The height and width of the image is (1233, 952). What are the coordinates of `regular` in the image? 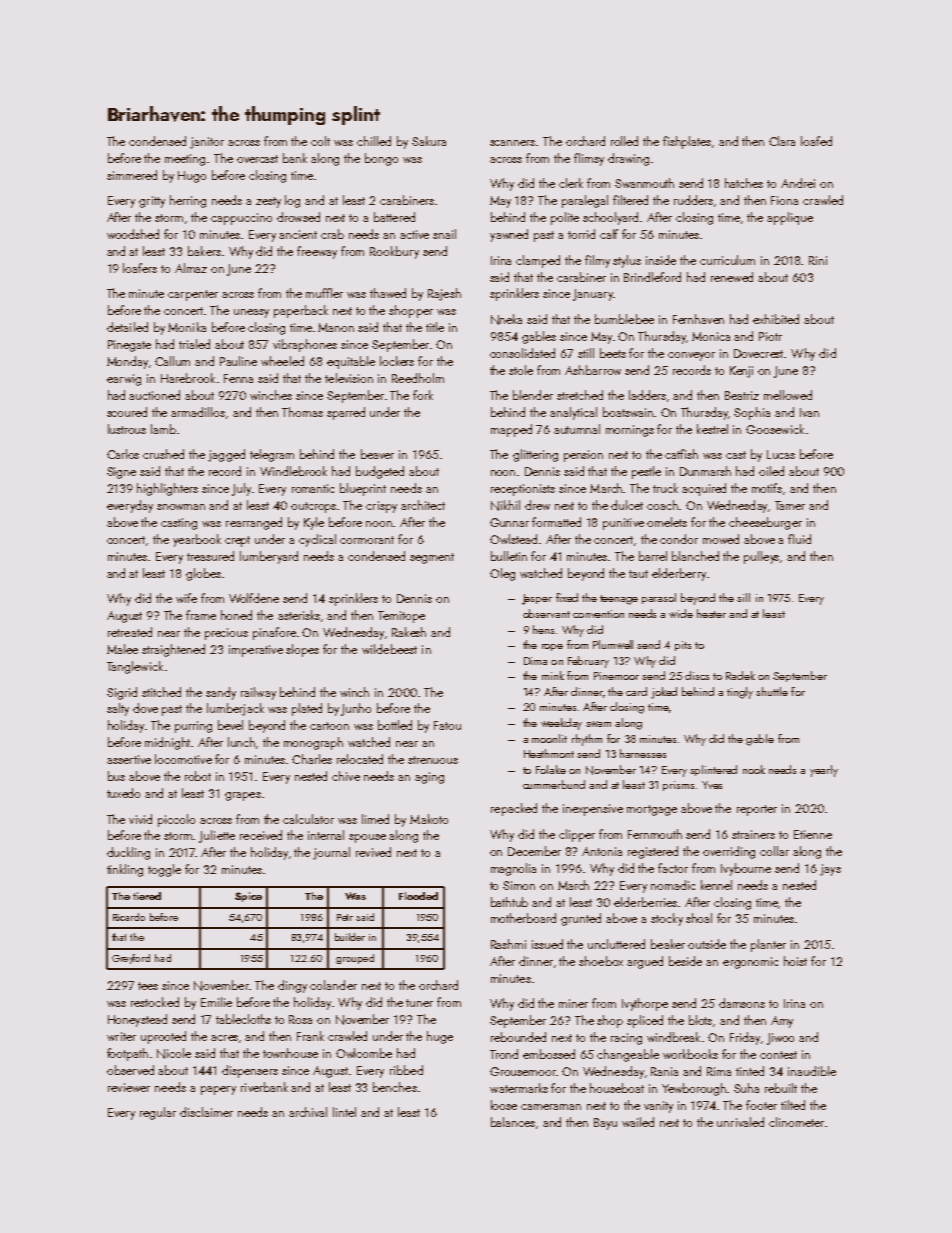 It's located at (158, 1113).
